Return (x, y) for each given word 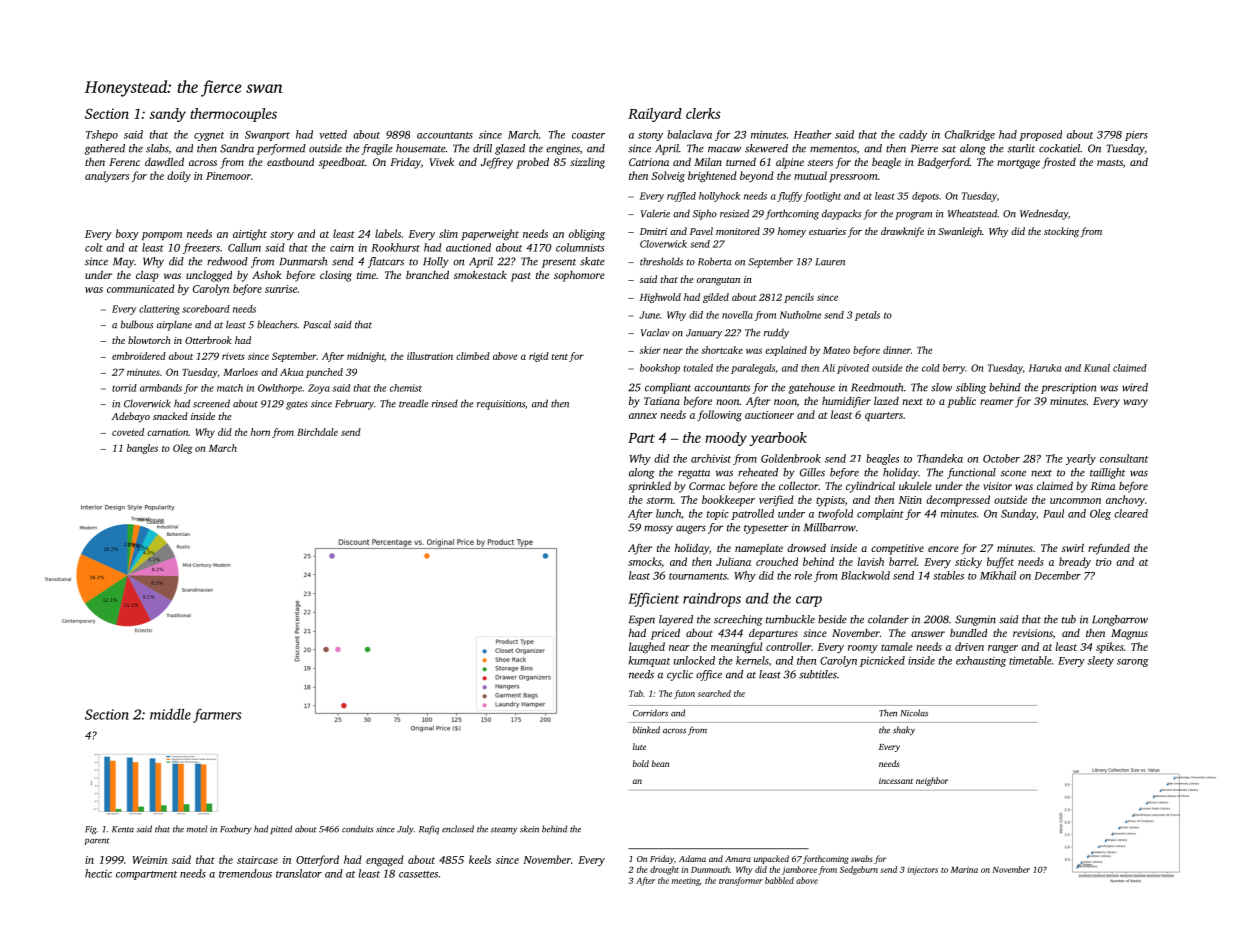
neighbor (932, 781)
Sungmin (975, 620)
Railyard (655, 115)
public (961, 402)
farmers (217, 716)
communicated (141, 288)
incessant (896, 781)
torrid (124, 388)
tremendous (245, 873)
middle (170, 714)
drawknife (902, 232)
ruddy (776, 333)
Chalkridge (970, 135)
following (719, 416)
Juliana (733, 561)
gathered (105, 149)
